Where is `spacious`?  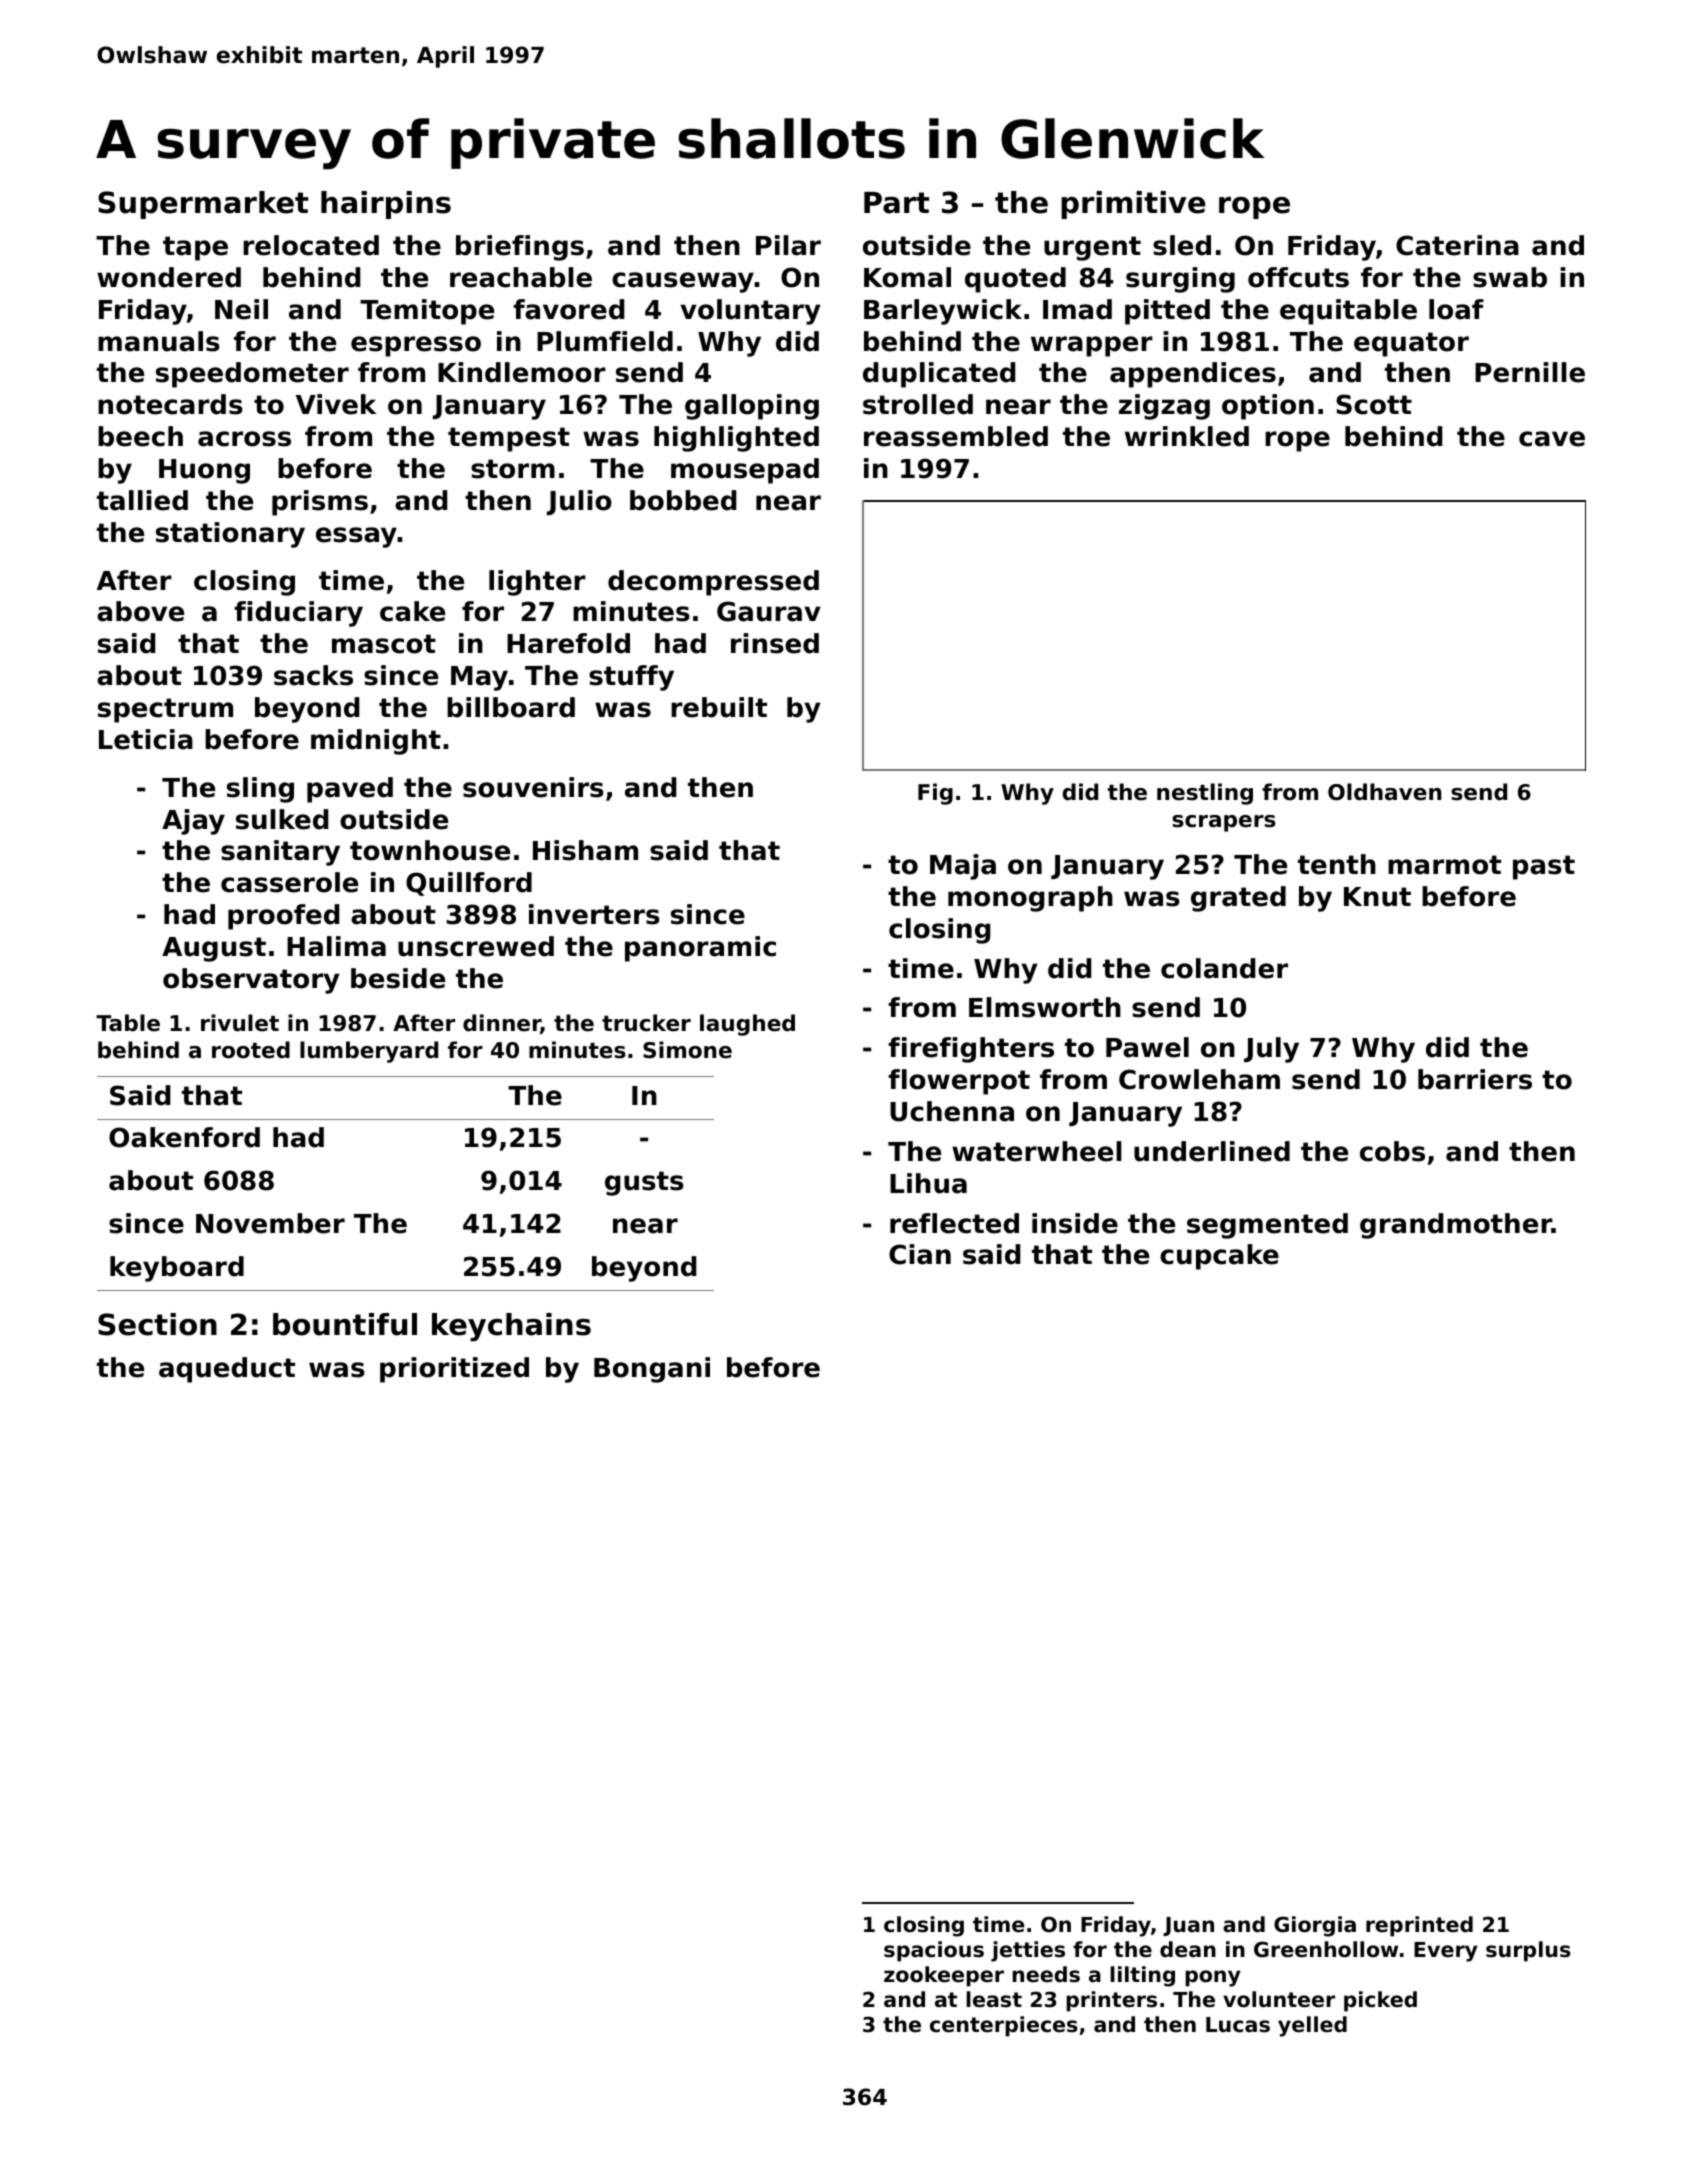
spacious is located at coordinates (934, 1951).
